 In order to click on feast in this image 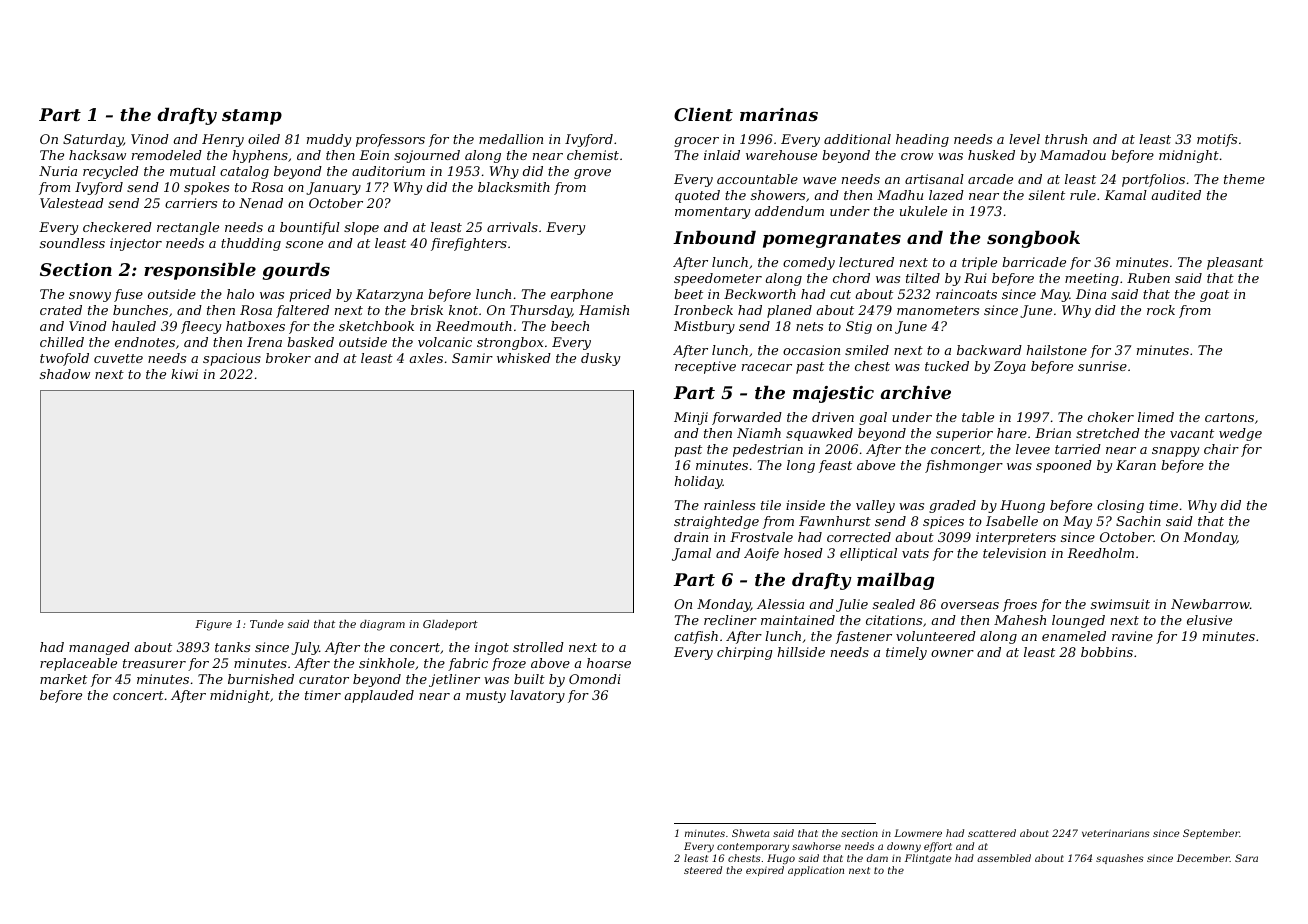, I will do `click(835, 466)`.
